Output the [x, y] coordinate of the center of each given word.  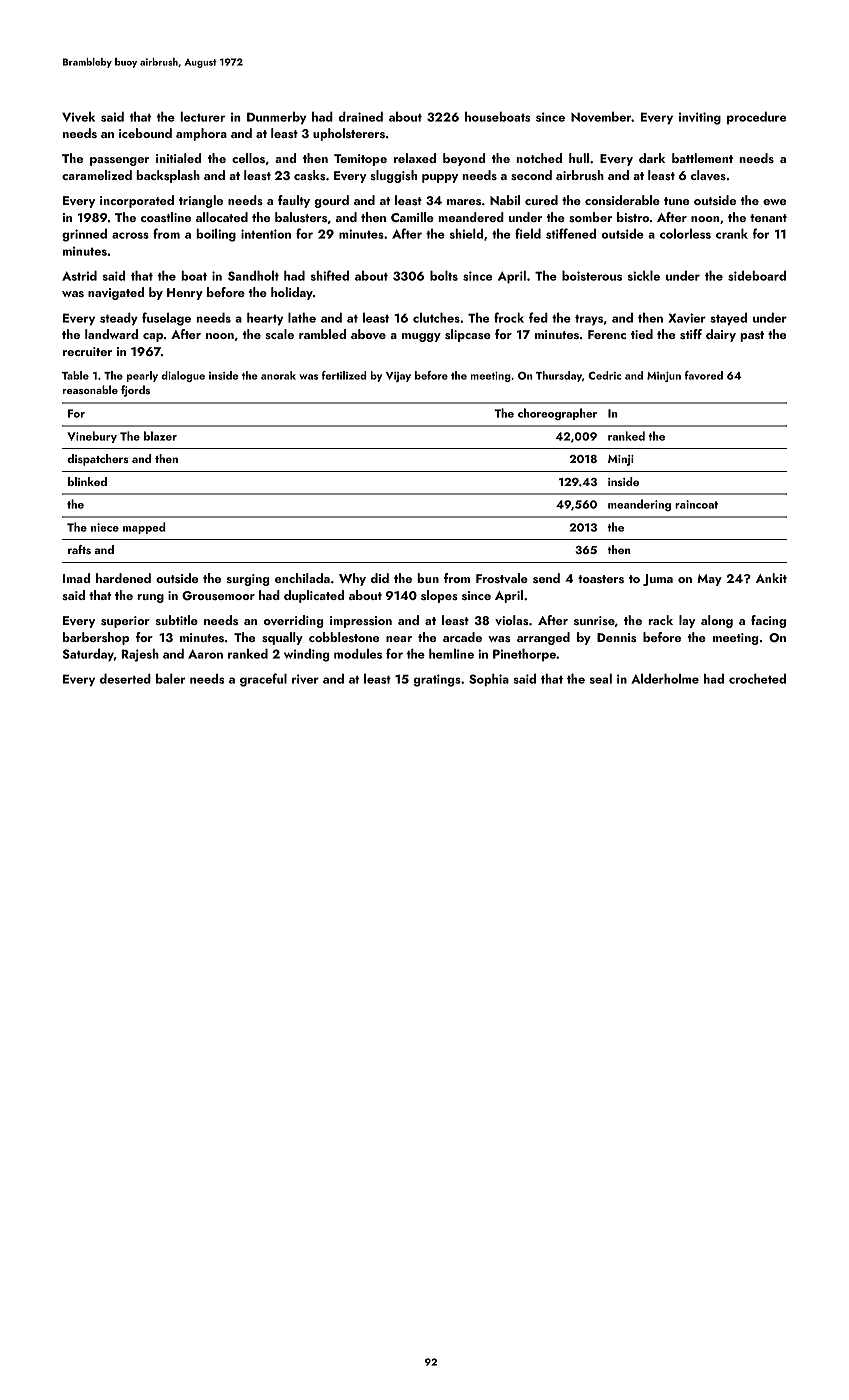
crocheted [757, 678]
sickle [644, 275]
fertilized [344, 375]
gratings [437, 680]
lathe [302, 317]
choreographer [557, 414]
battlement [702, 158]
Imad [76, 578]
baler [170, 678]
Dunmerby [276, 118]
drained [360, 116]
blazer [160, 436]
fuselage [166, 319]
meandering [639, 505]
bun [428, 578]
